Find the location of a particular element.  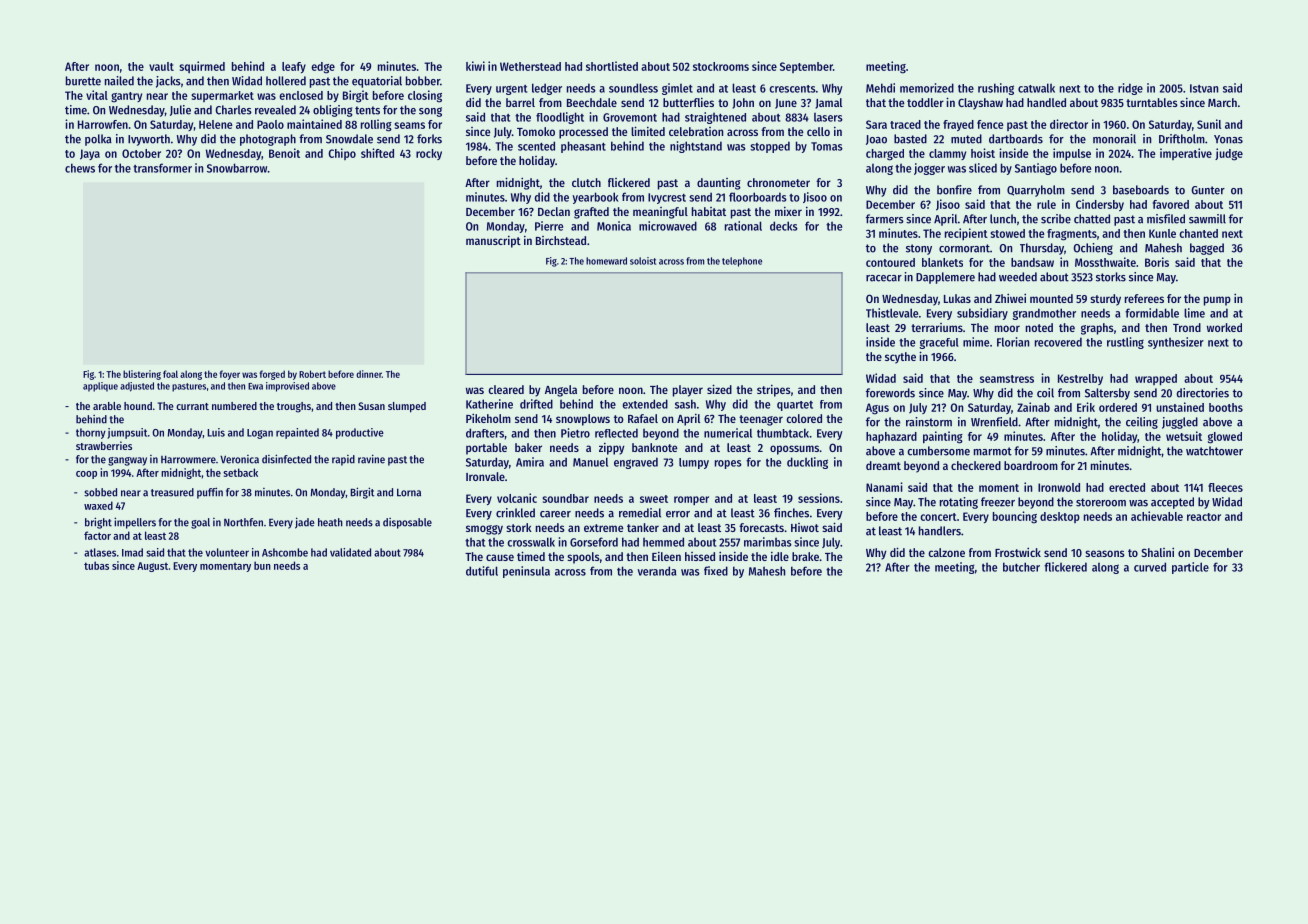

dinner is located at coordinates (369, 374).
